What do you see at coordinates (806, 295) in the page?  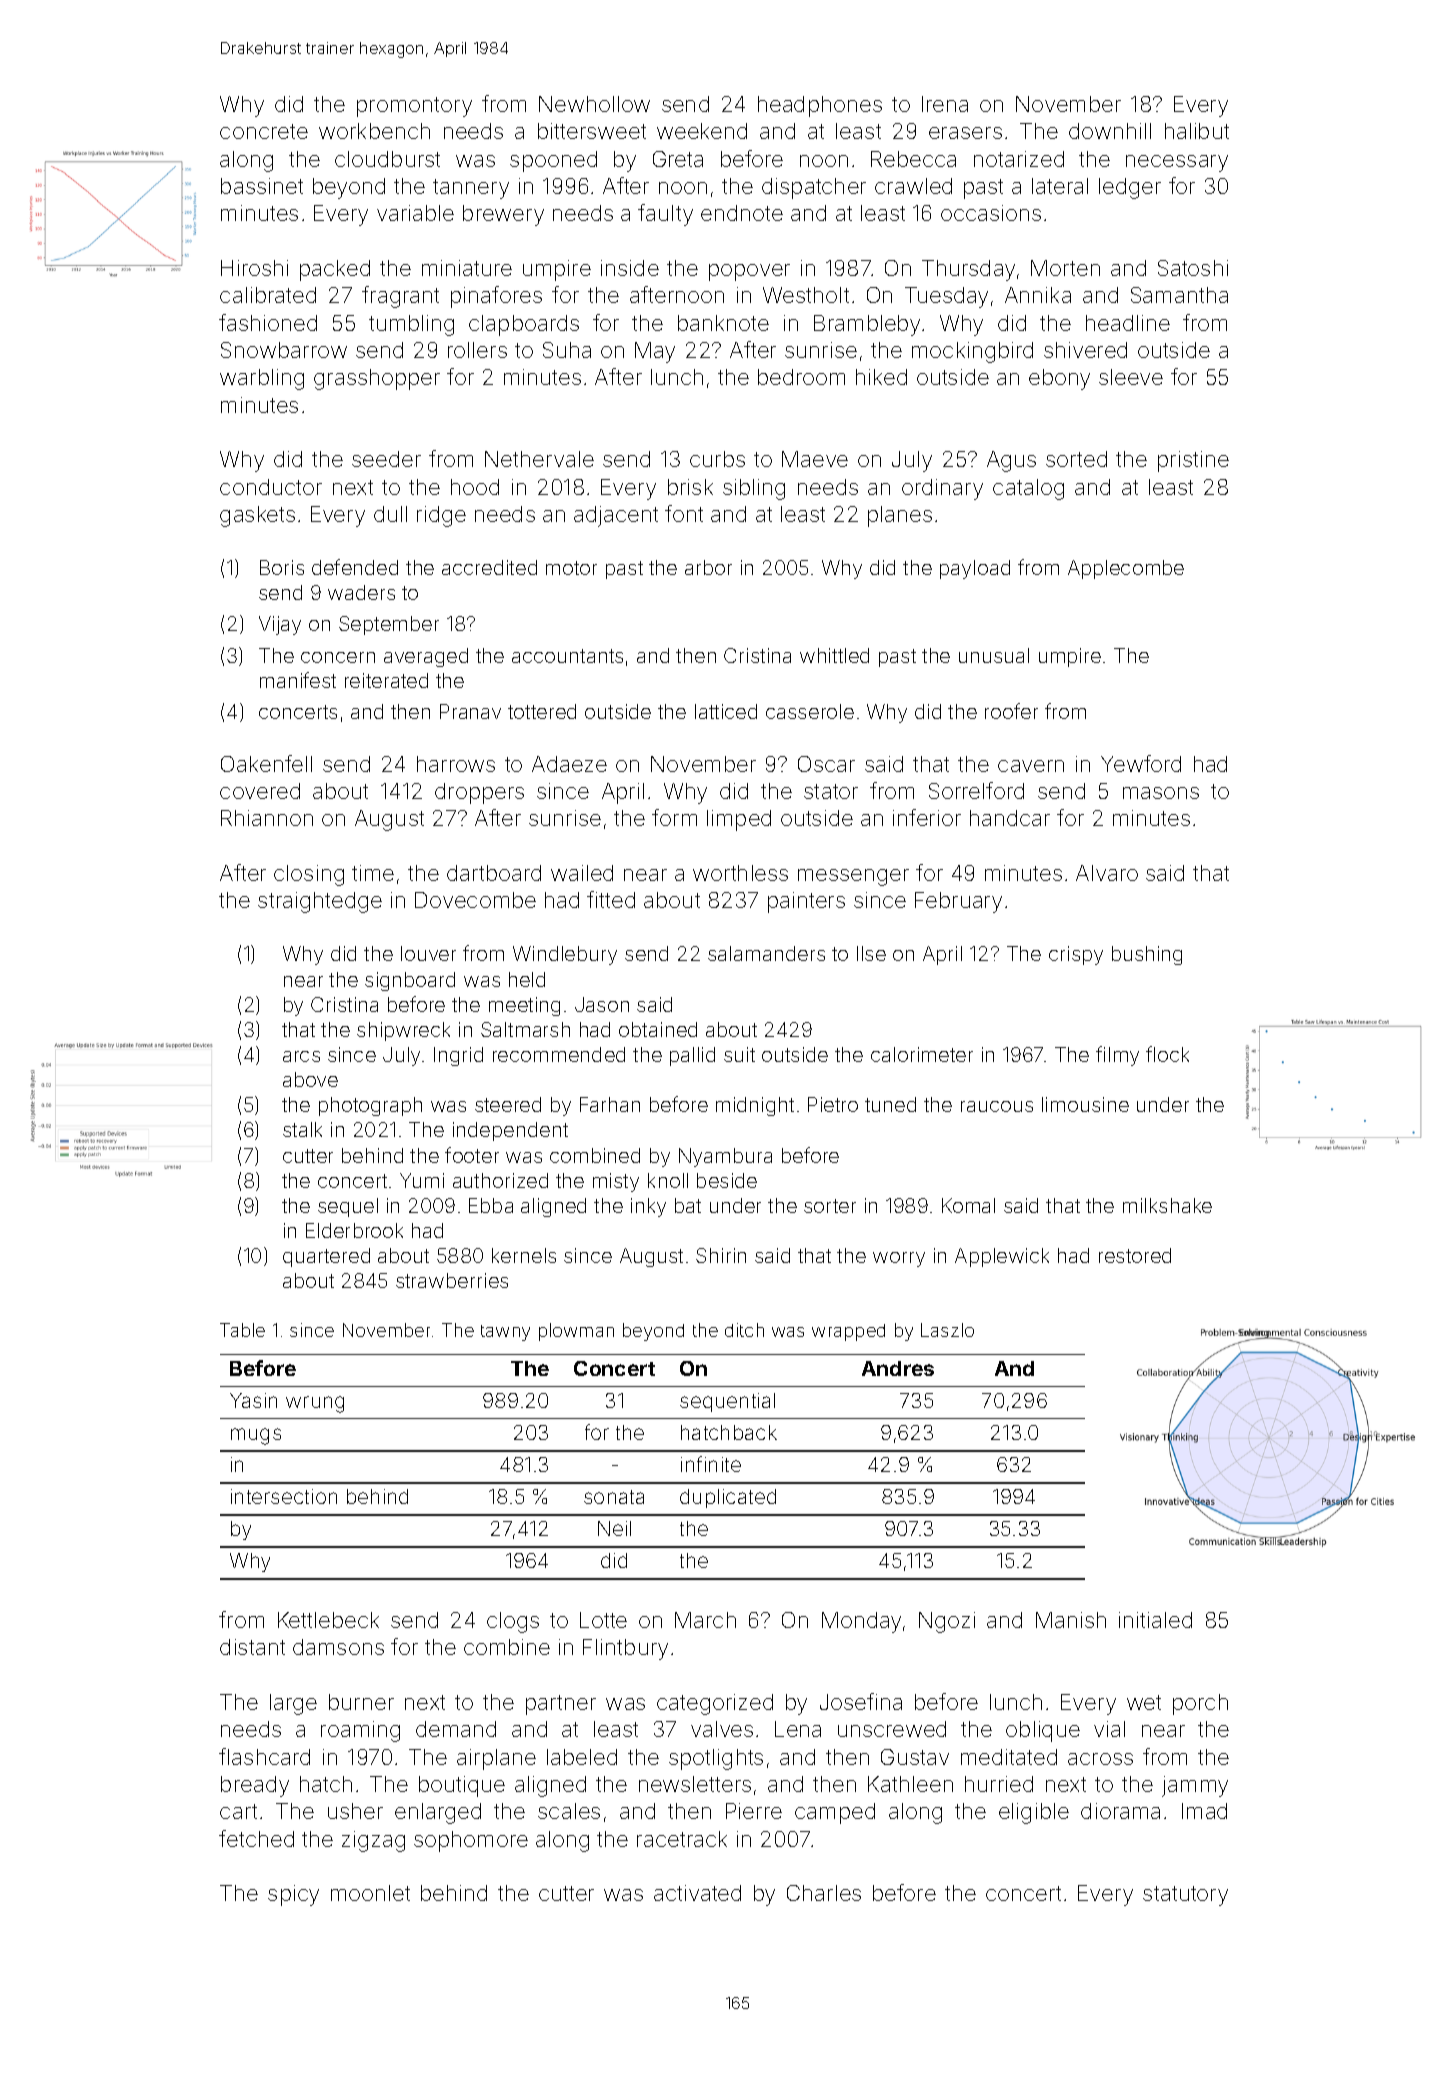 I see `Westholt` at bounding box center [806, 295].
